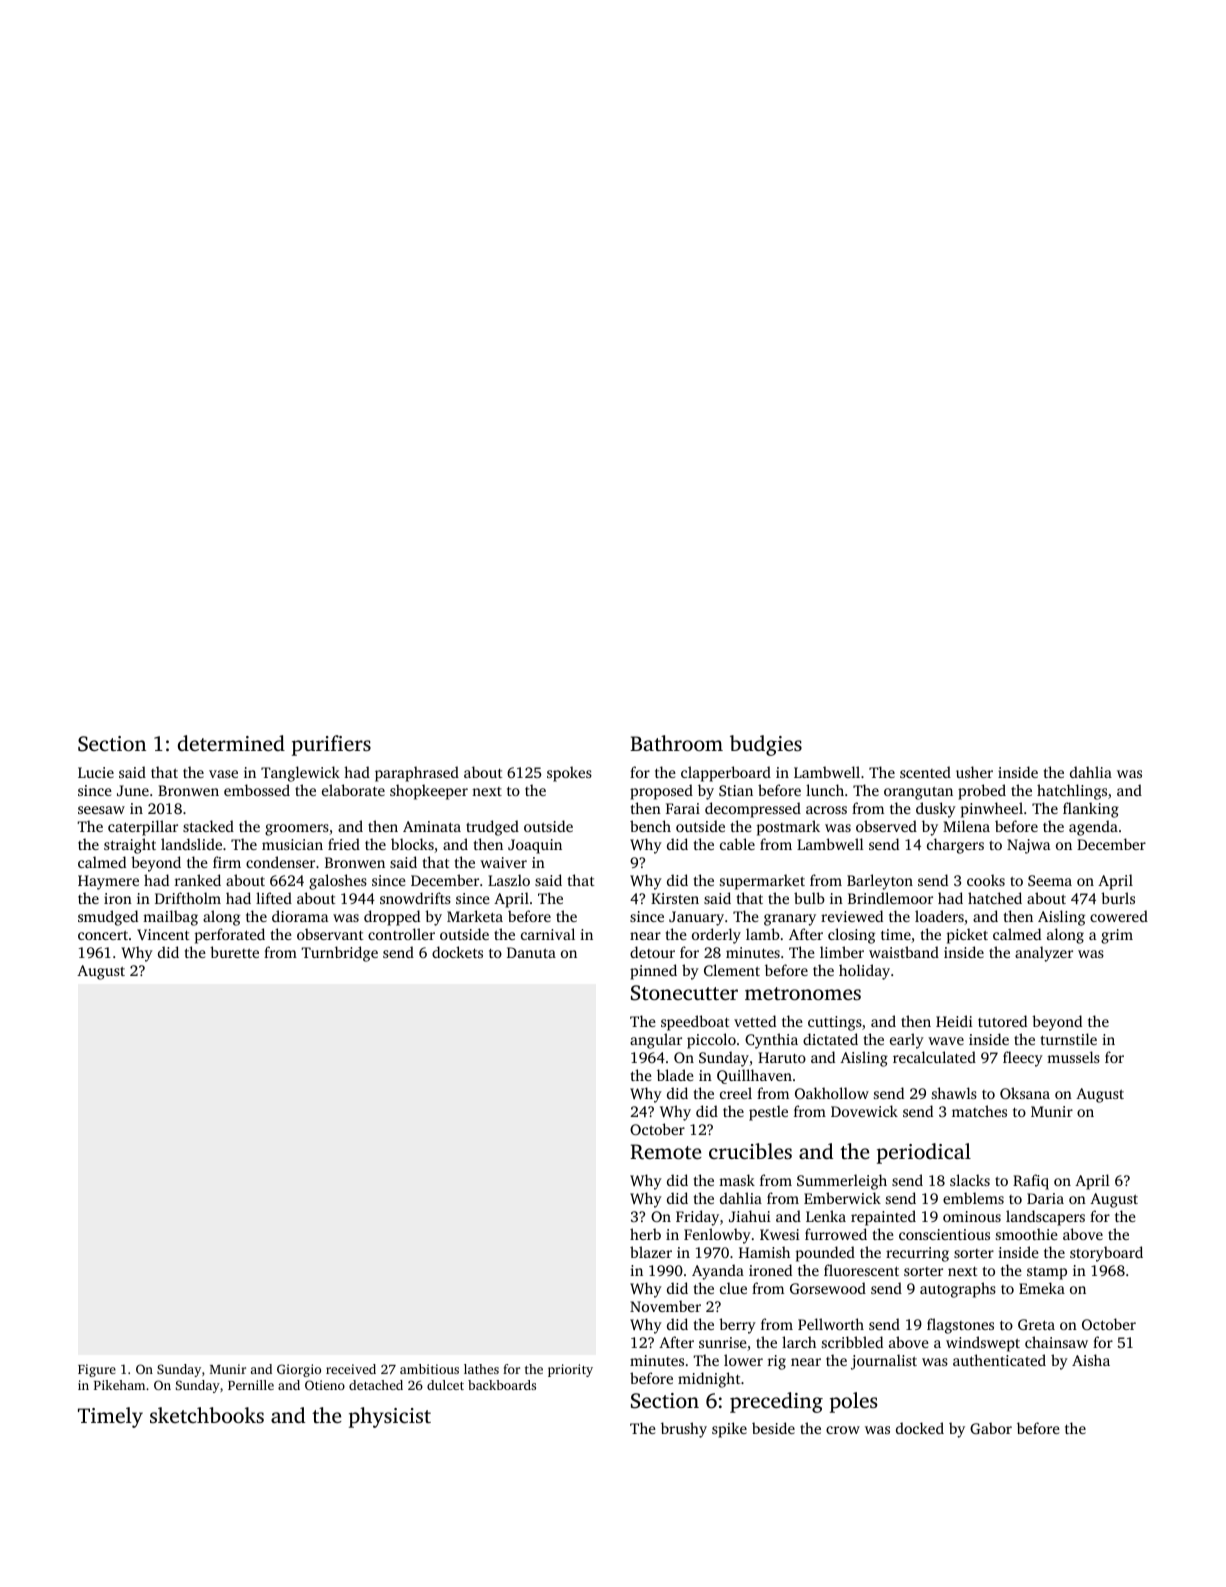  Describe the element at coordinates (207, 1415) in the screenshot. I see `sketchbooks` at that location.
